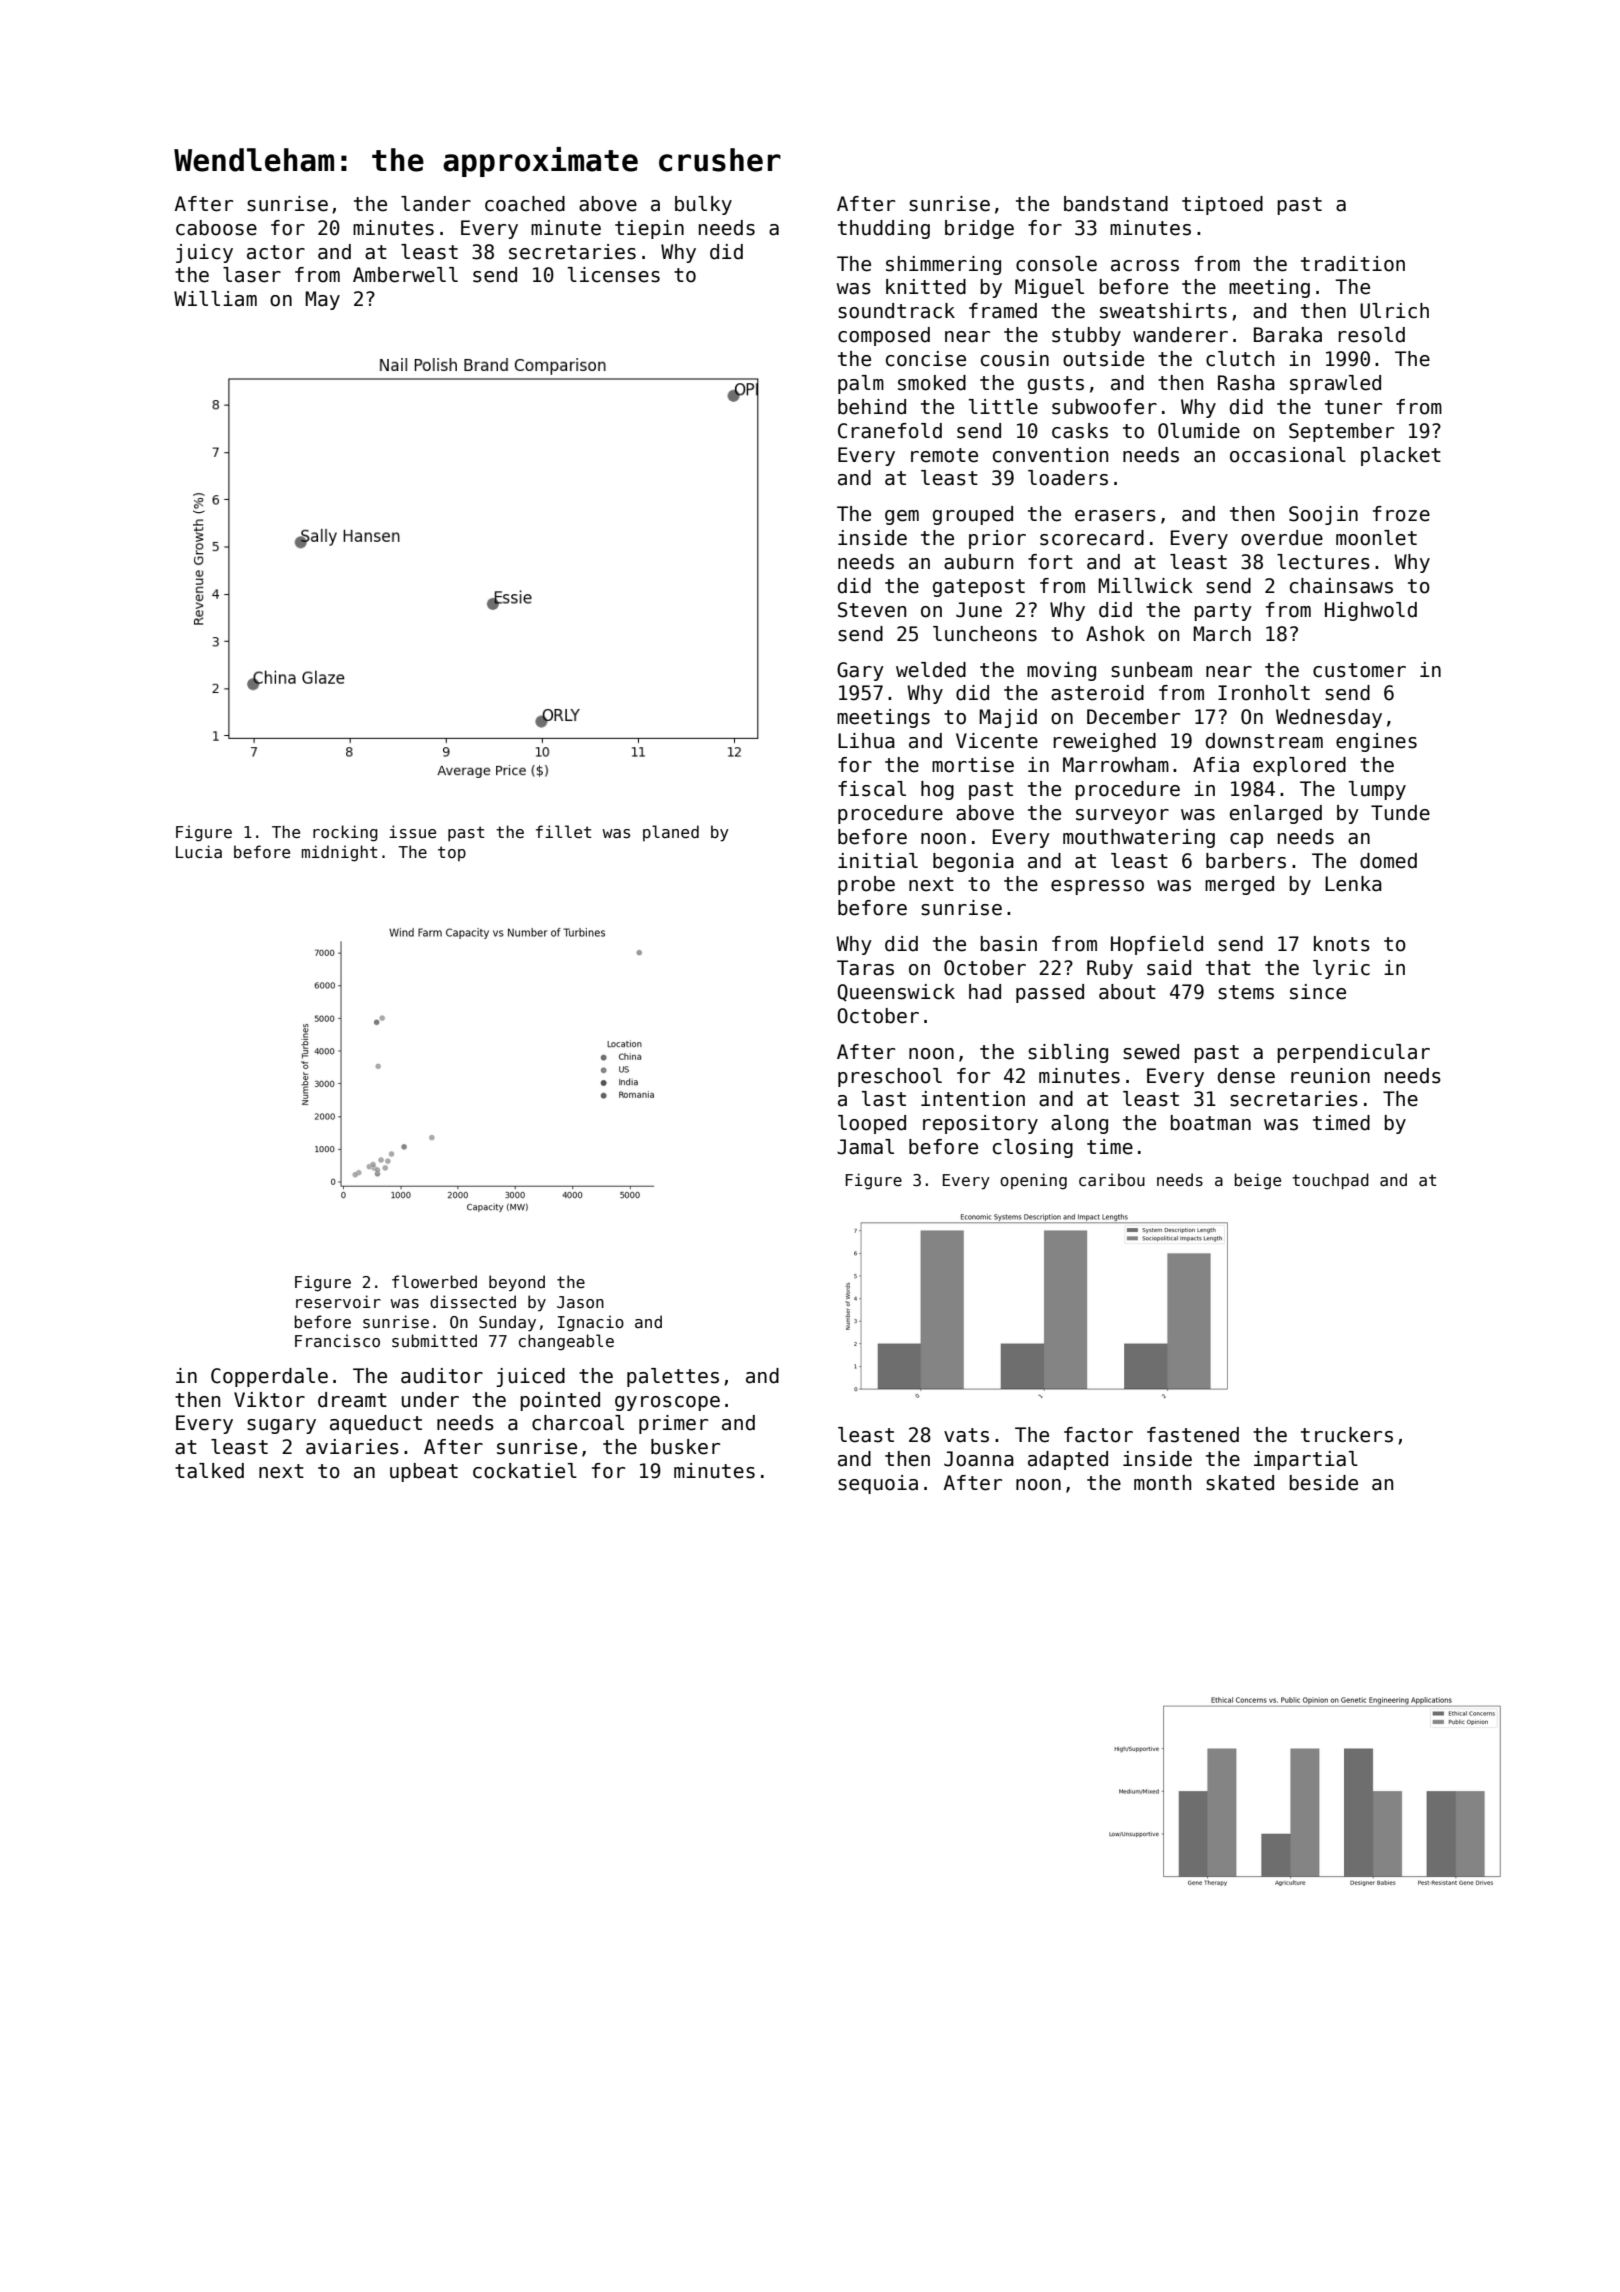 This screenshot has height=2292, width=1620. Describe the element at coordinates (884, 229) in the screenshot. I see `thudding` at that location.
